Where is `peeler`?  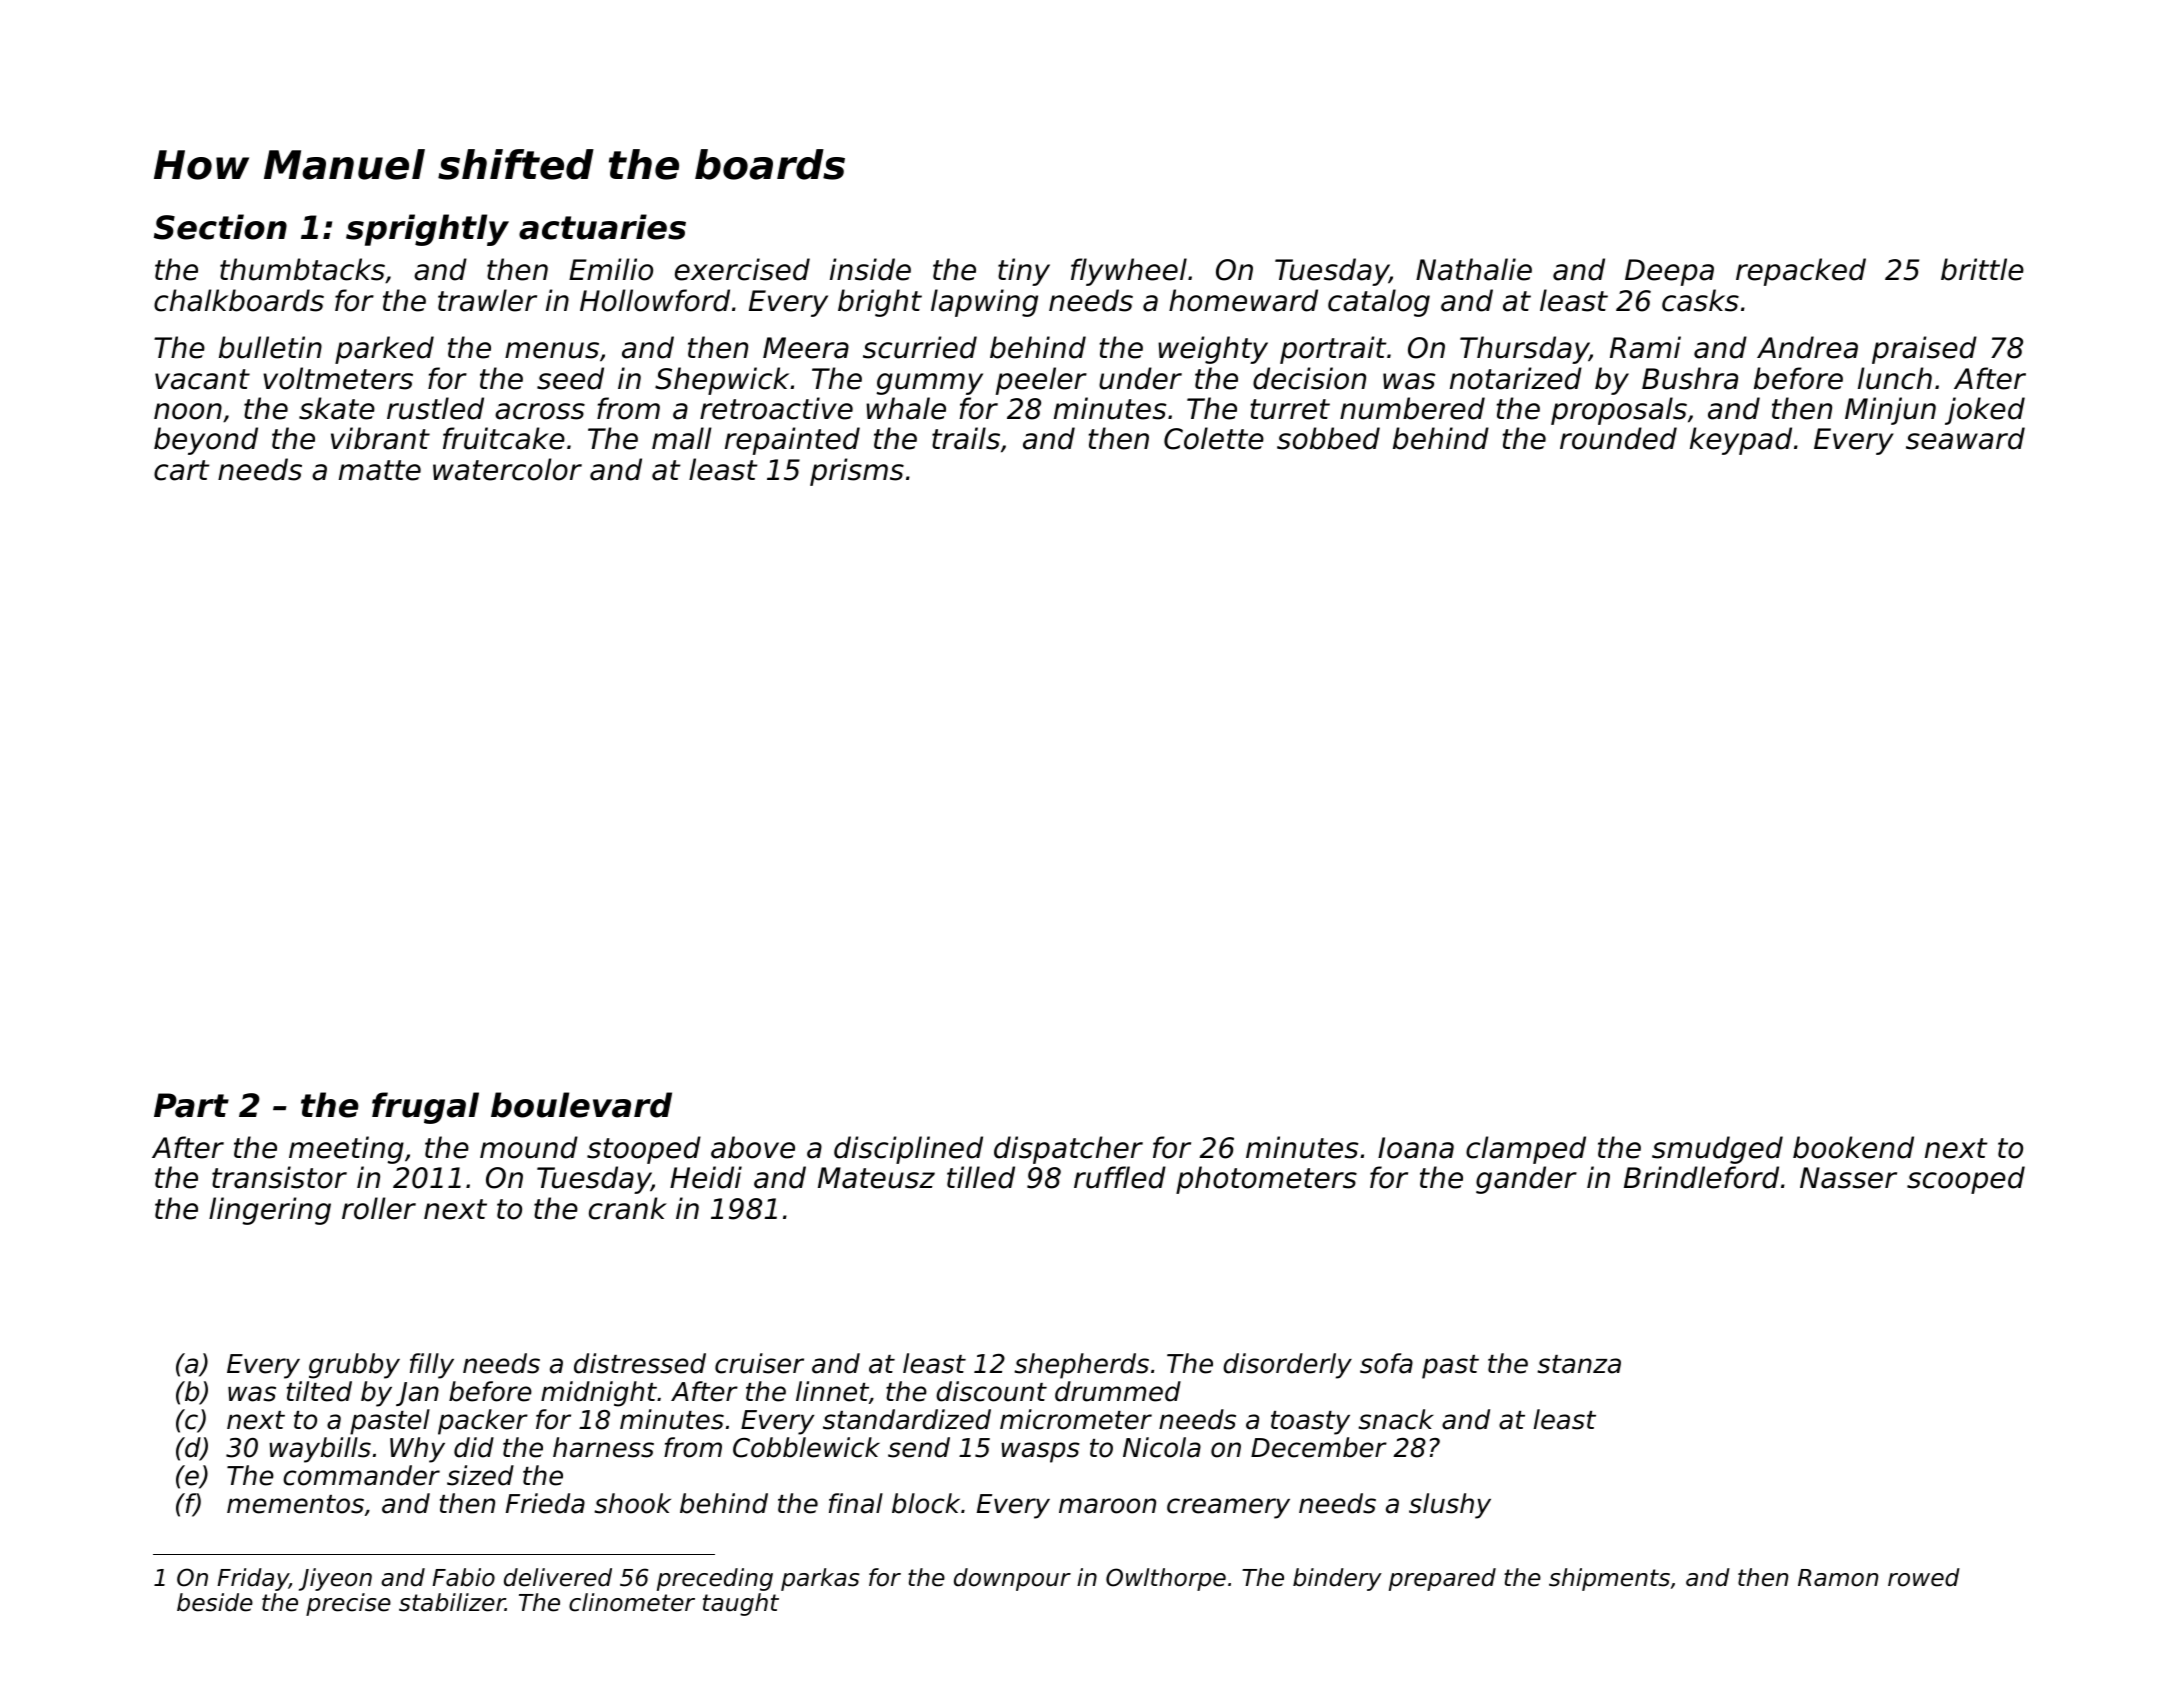
peeler is located at coordinates (1041, 381).
